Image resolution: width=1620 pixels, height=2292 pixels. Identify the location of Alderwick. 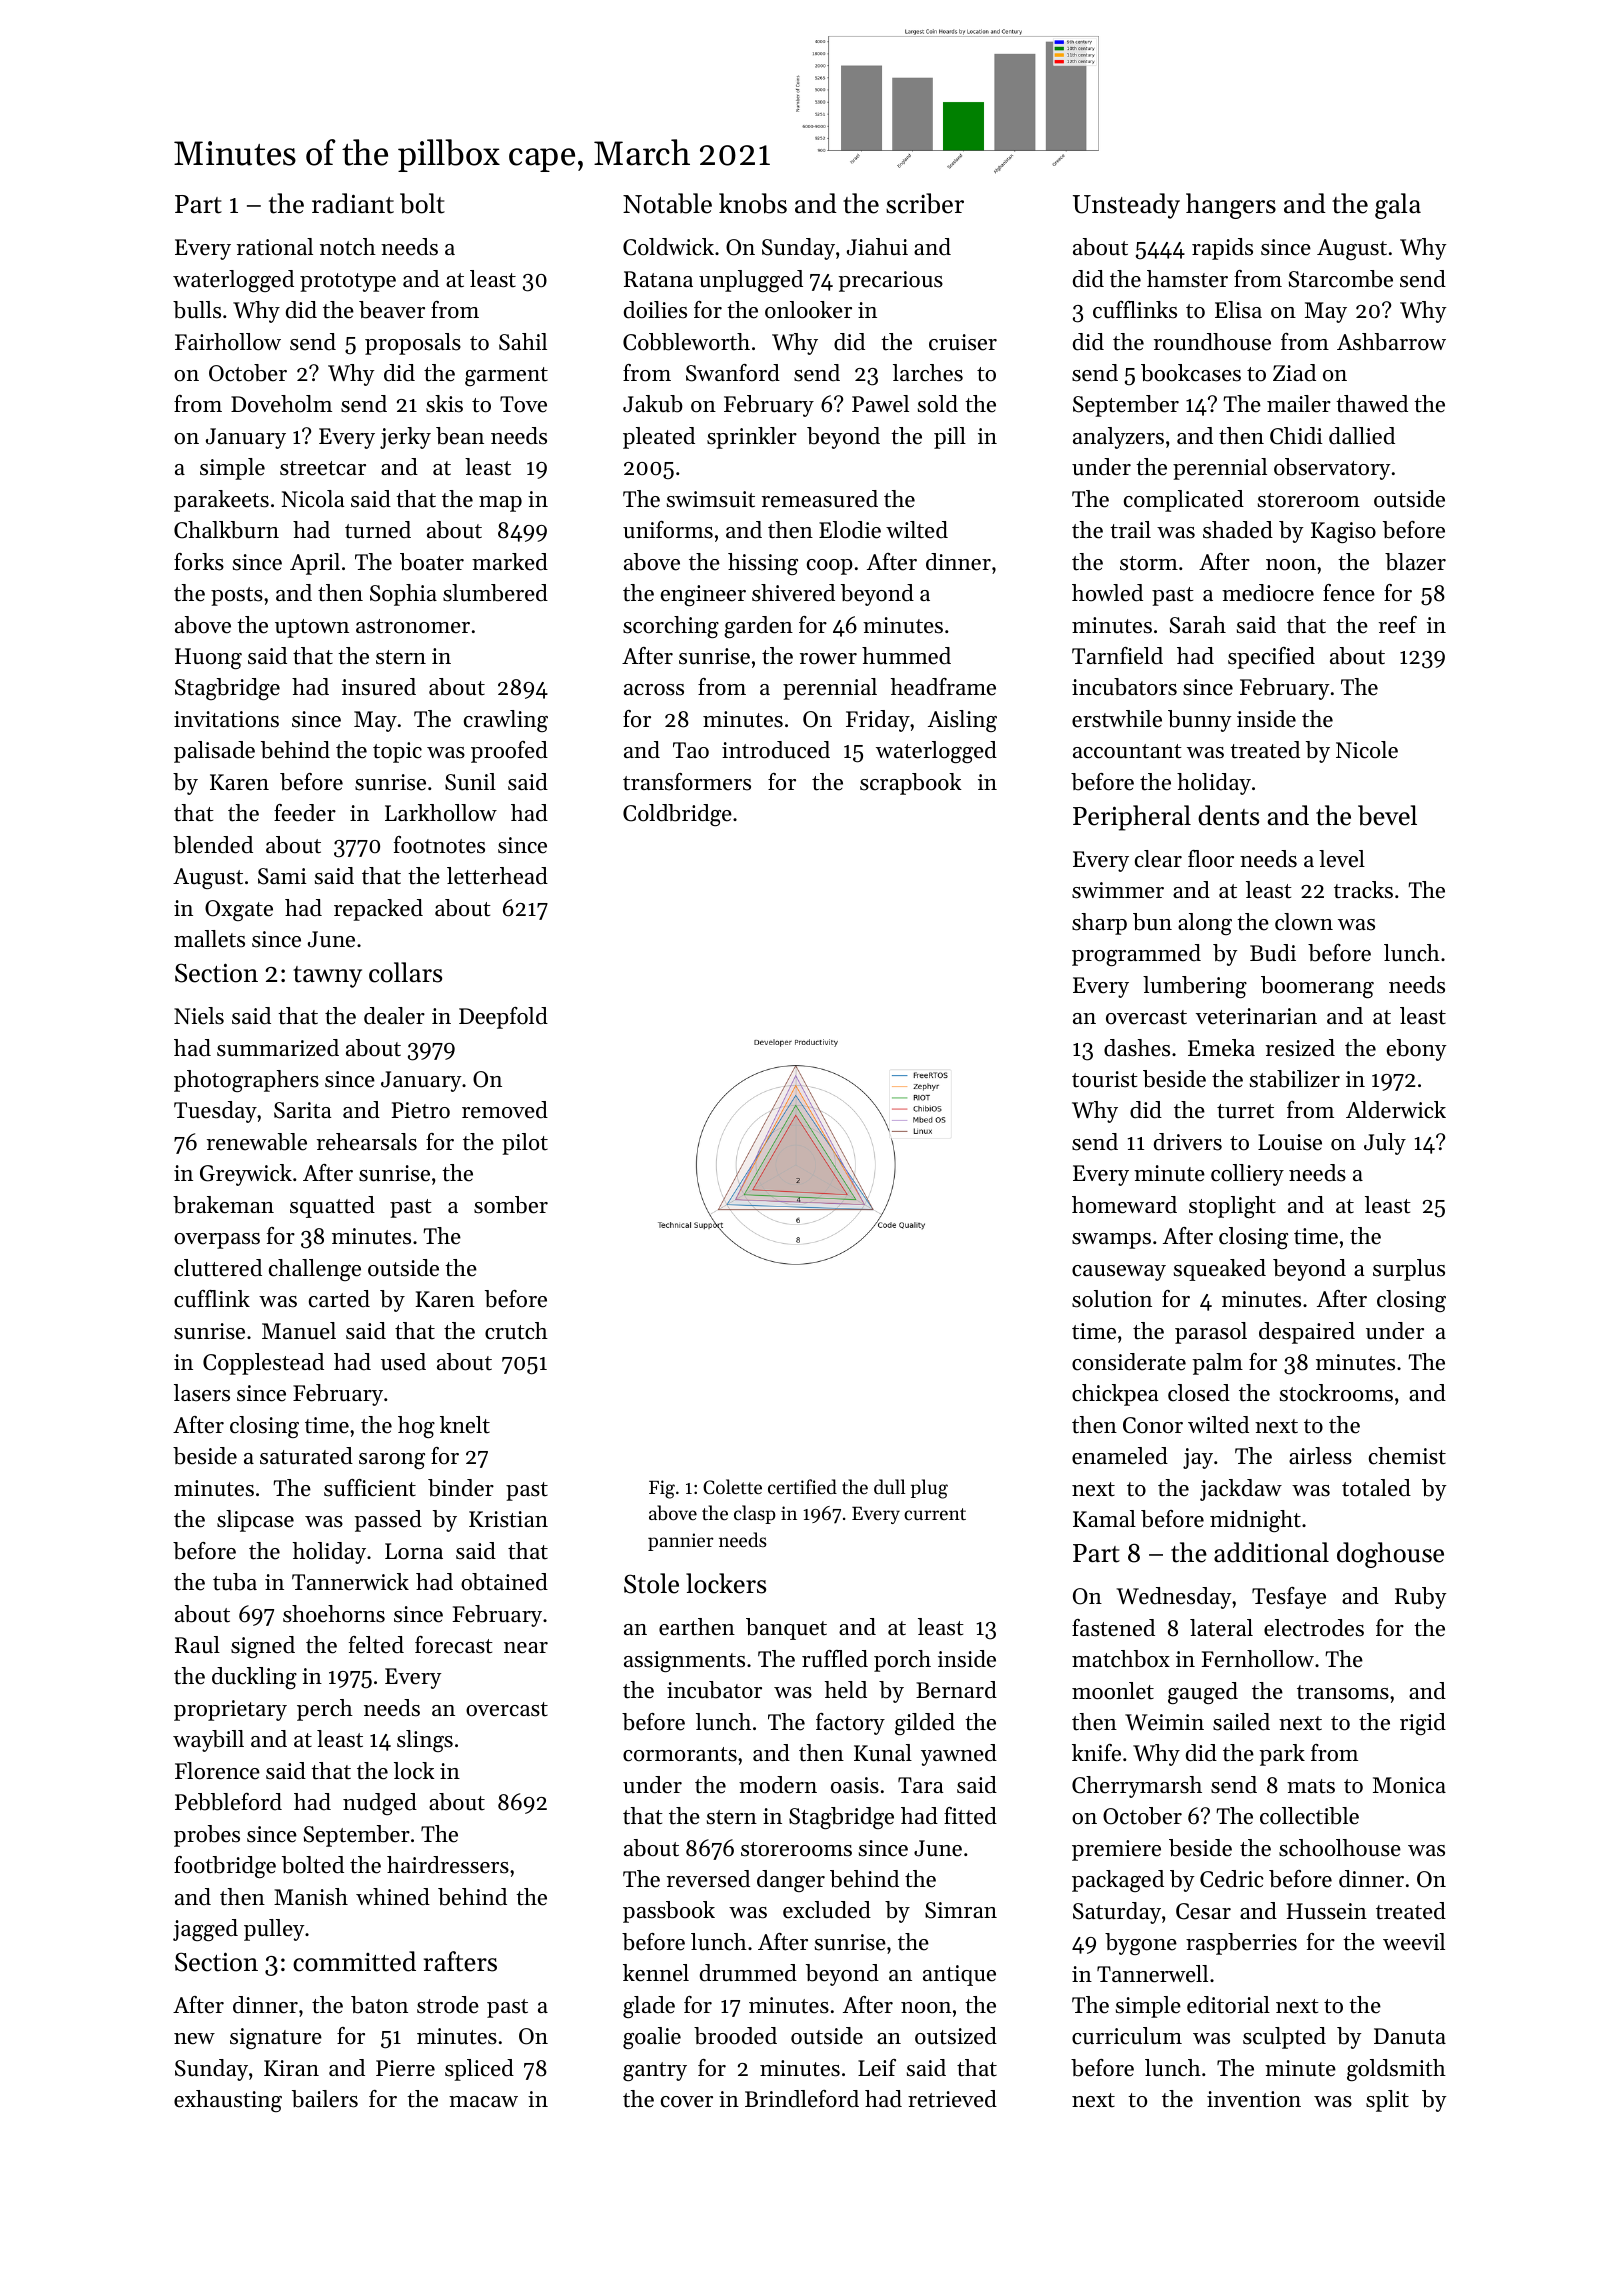
(1396, 1110).
